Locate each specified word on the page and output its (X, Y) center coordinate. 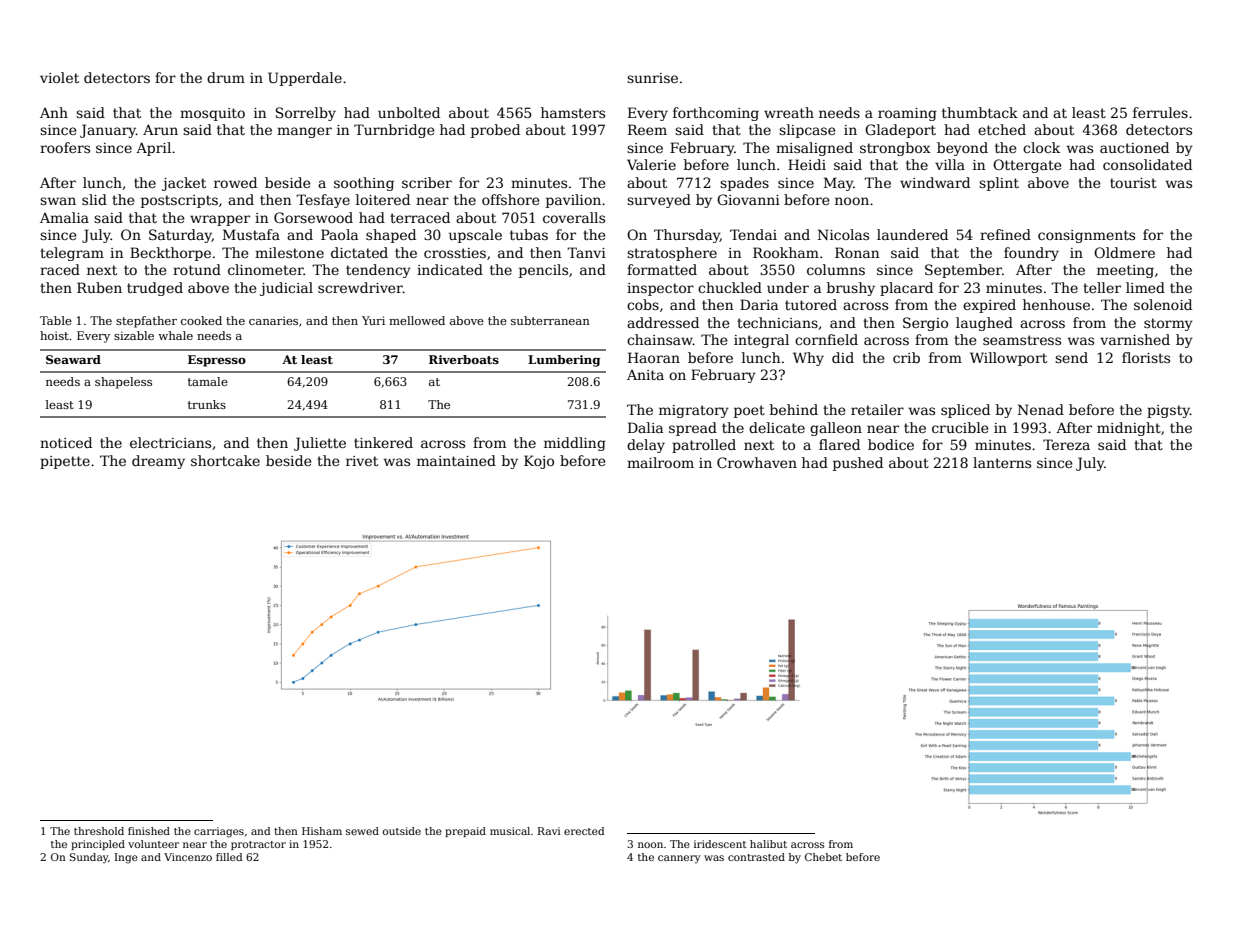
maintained (456, 460)
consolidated (1147, 164)
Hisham (322, 831)
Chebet (823, 857)
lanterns (1002, 462)
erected (584, 831)
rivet (362, 461)
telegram (72, 254)
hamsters (573, 112)
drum (226, 77)
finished (149, 831)
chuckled (730, 287)
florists (1146, 357)
